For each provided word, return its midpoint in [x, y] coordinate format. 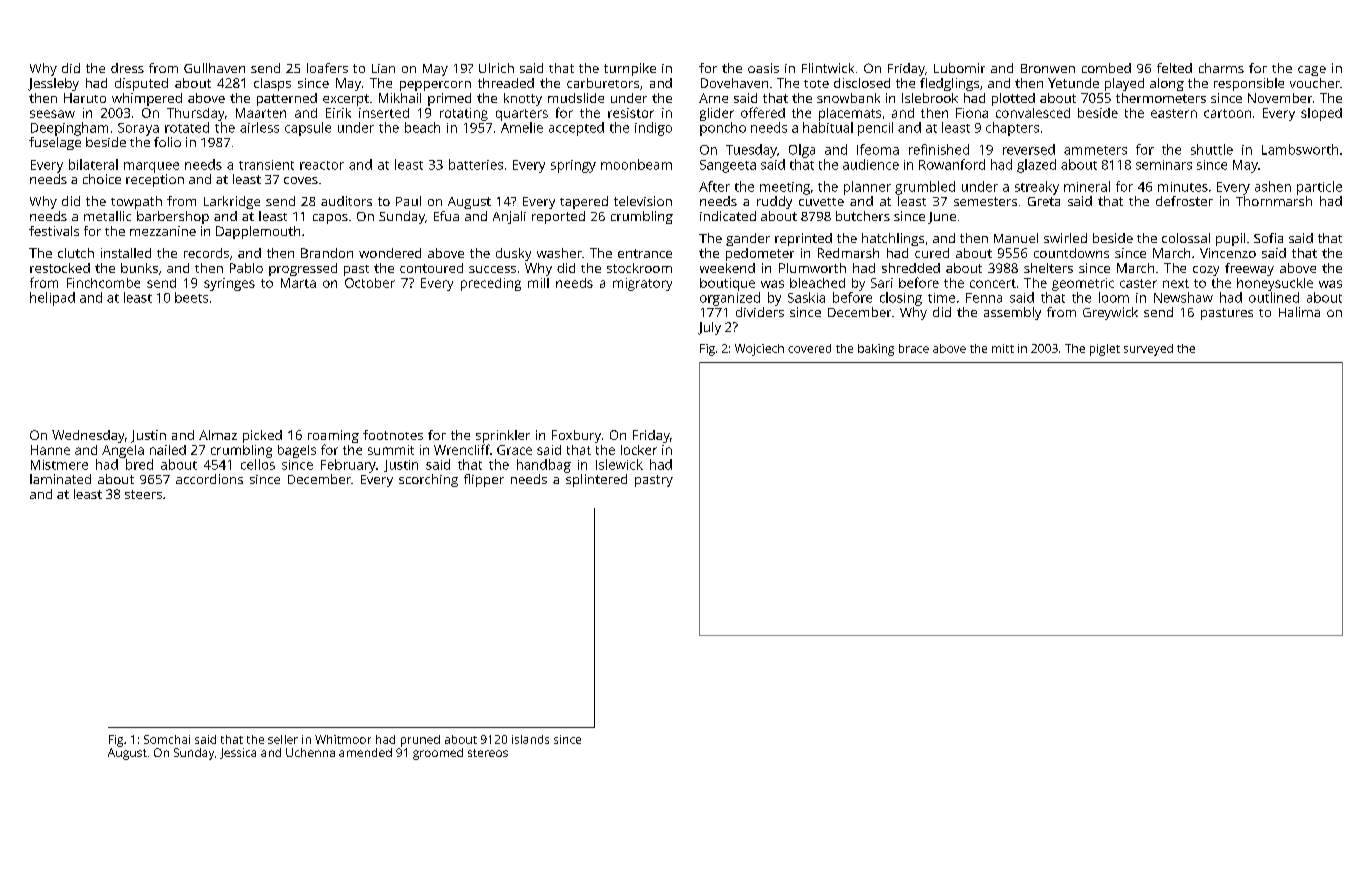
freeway [1249, 269]
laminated [60, 479]
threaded [506, 83]
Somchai [167, 739]
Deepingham [69, 129]
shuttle [1212, 149]
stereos [488, 753]
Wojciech [759, 350]
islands [530, 739]
